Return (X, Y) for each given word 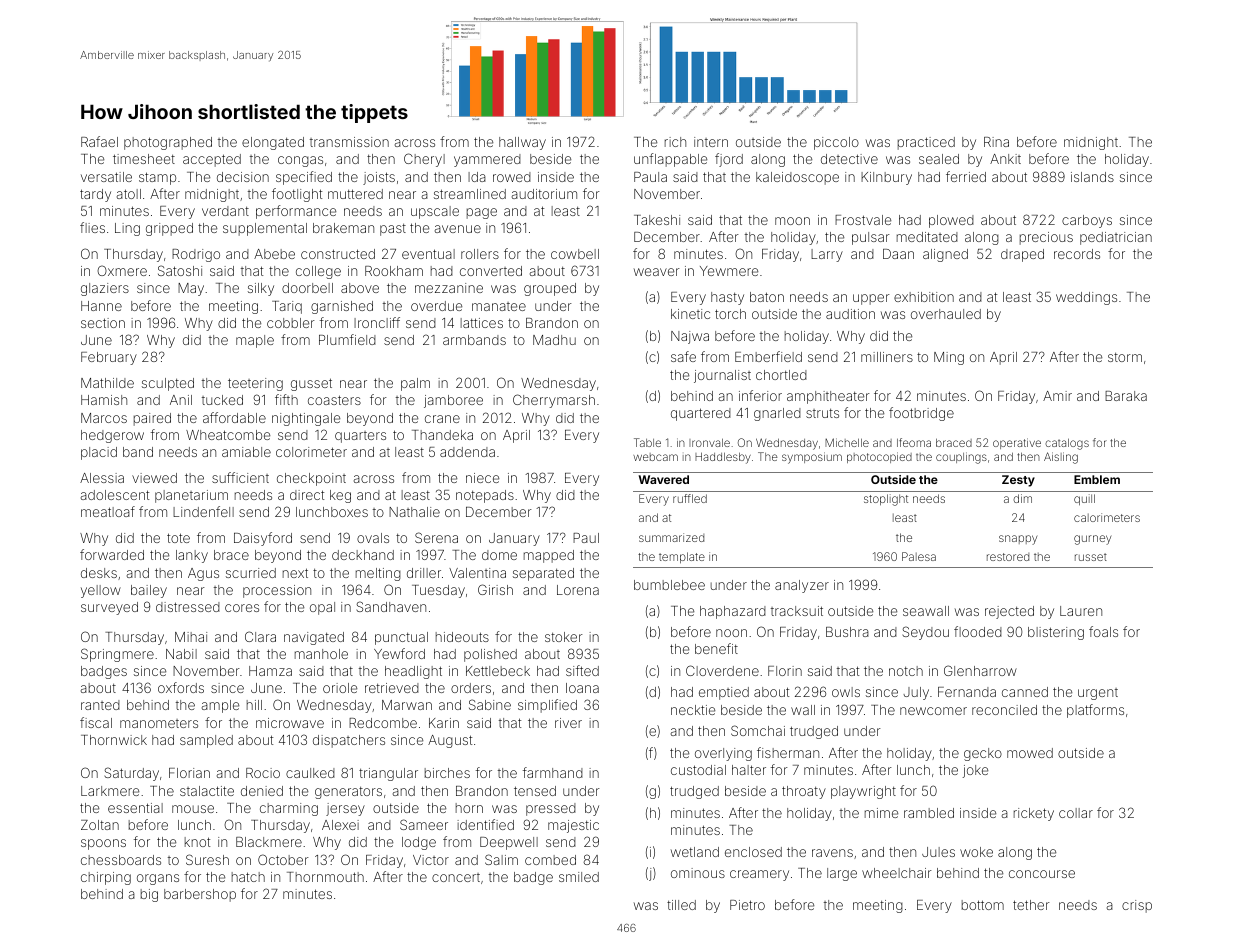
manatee (499, 306)
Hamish (104, 400)
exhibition (924, 297)
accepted (212, 160)
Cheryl (424, 160)
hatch (248, 877)
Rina (996, 142)
